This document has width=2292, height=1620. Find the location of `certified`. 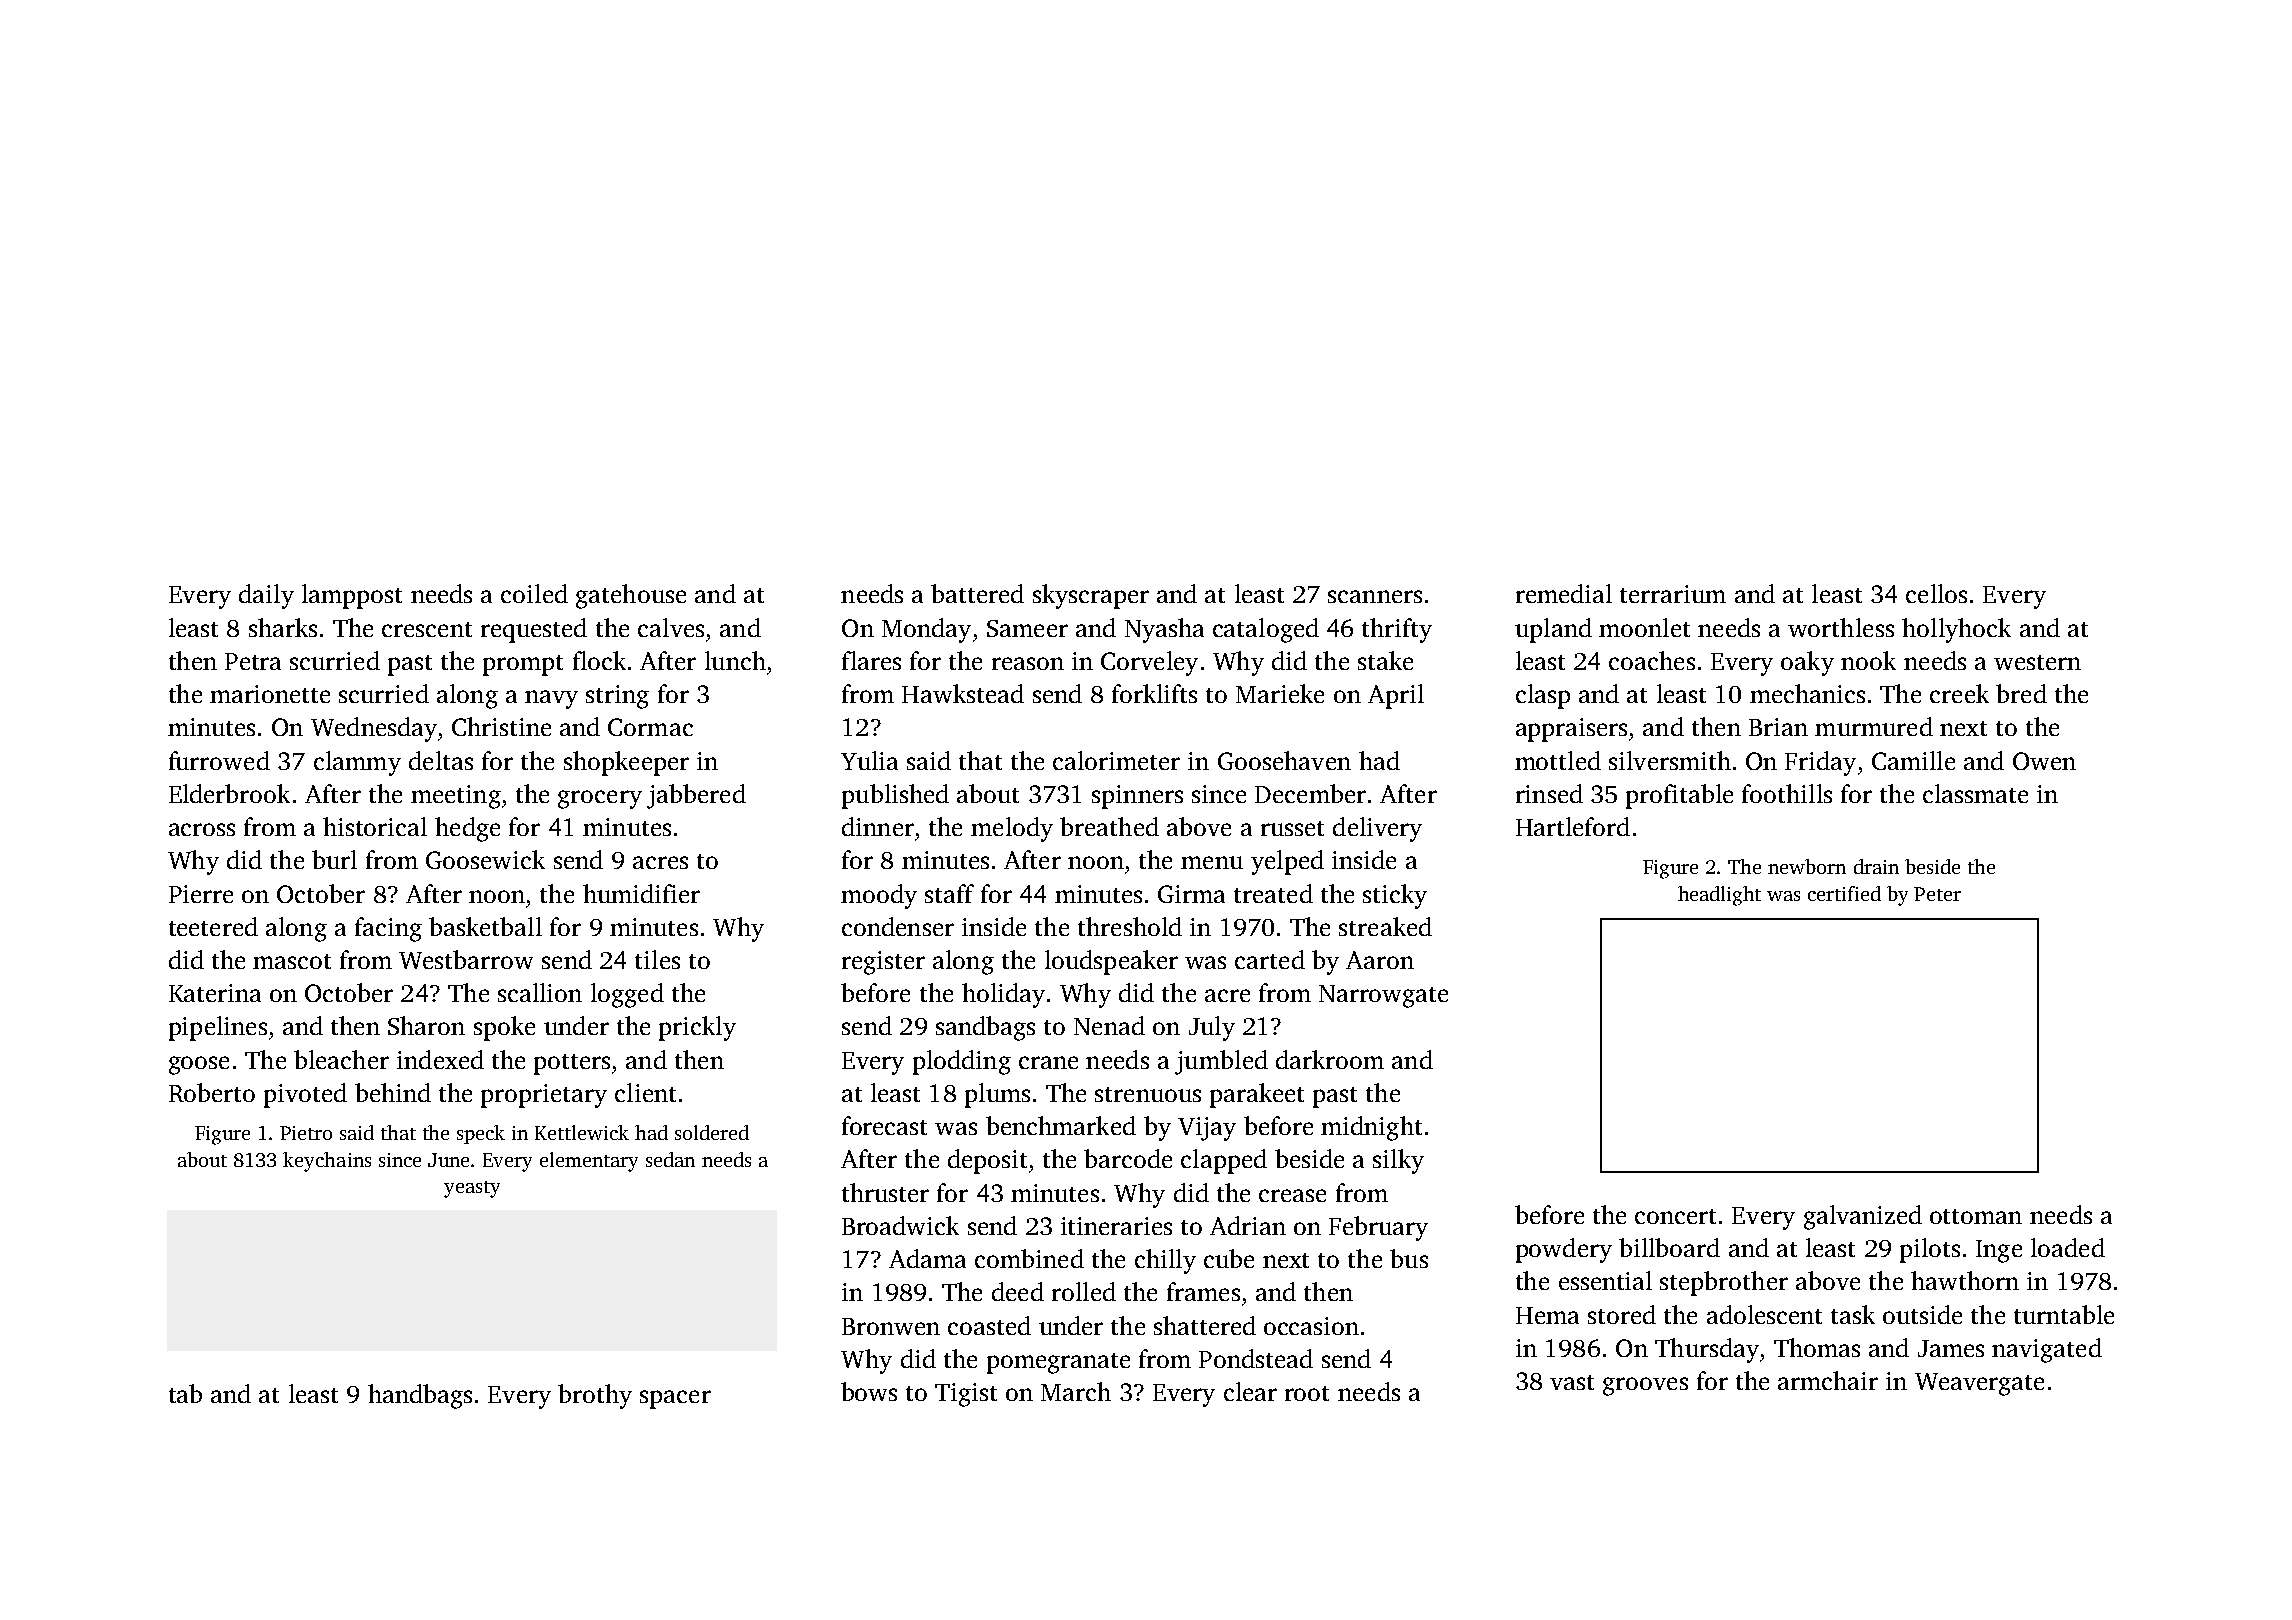

certified is located at coordinates (1844, 893).
